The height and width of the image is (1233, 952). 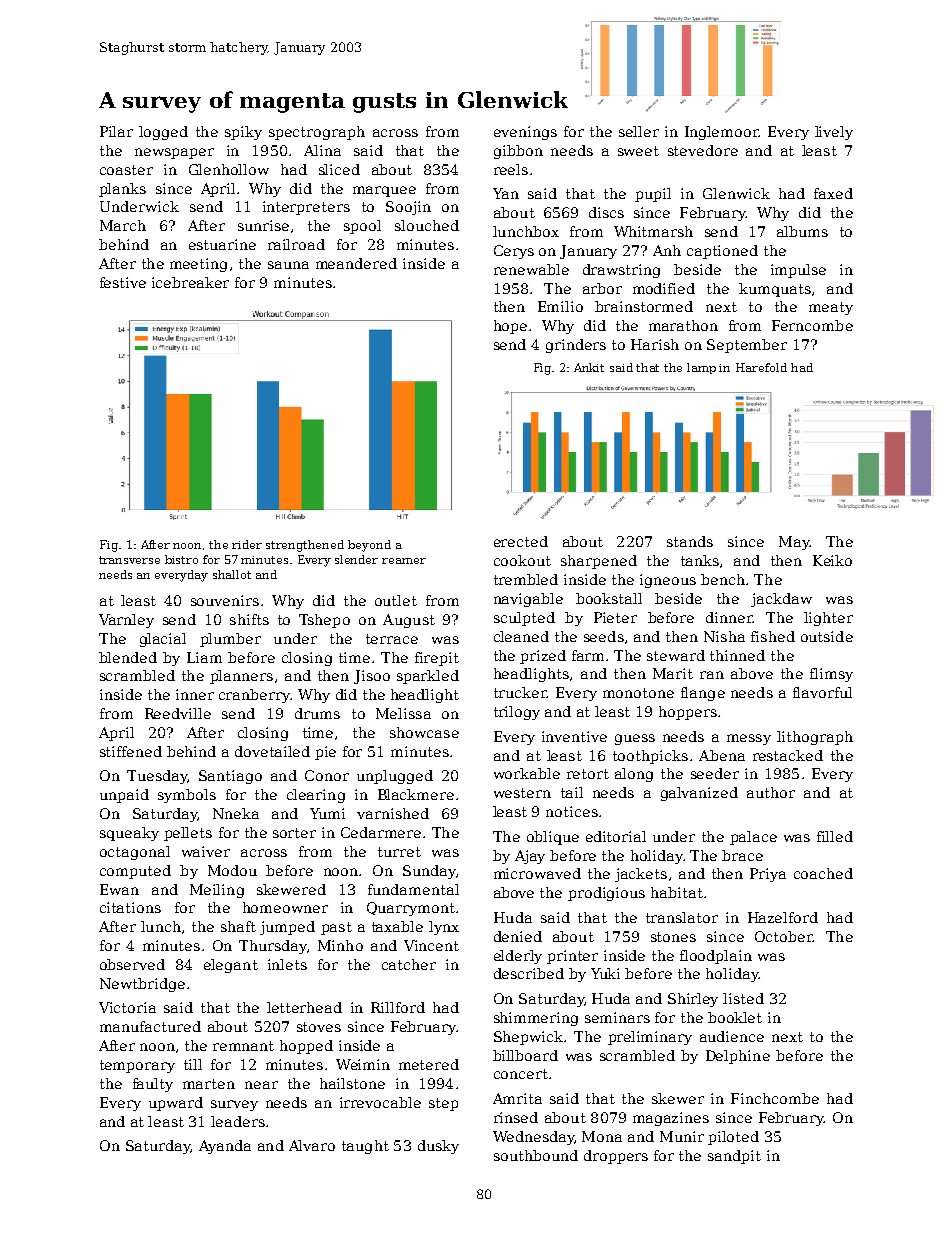 I want to click on icebreaker, so click(x=190, y=282).
